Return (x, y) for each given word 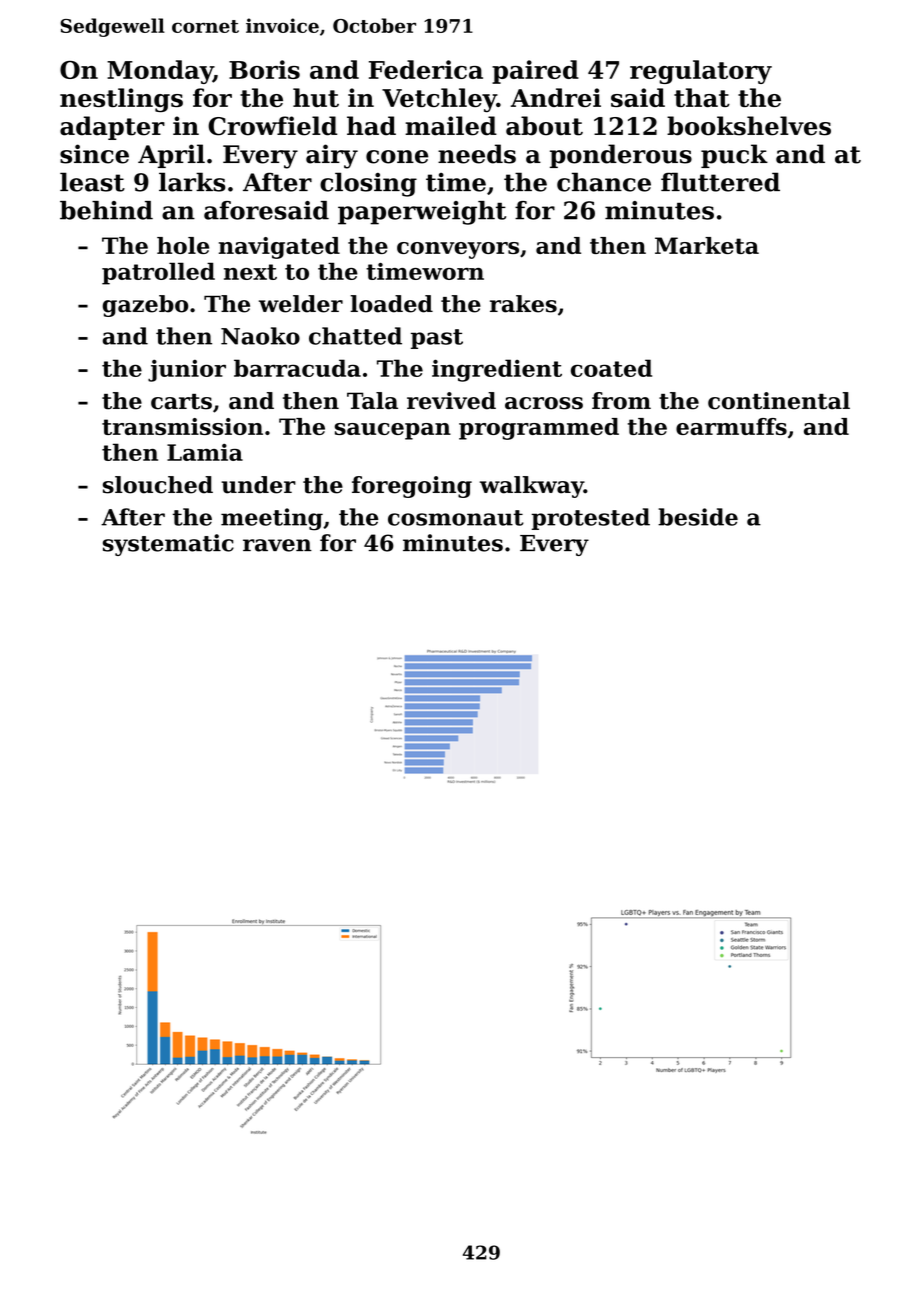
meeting (272, 519)
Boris (264, 69)
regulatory (701, 72)
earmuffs (731, 426)
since (94, 154)
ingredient (497, 370)
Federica (426, 69)
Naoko (260, 336)
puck (734, 156)
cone (397, 157)
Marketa (707, 245)
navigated (279, 248)
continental (779, 401)
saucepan (393, 431)
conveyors (458, 250)
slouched (158, 485)
